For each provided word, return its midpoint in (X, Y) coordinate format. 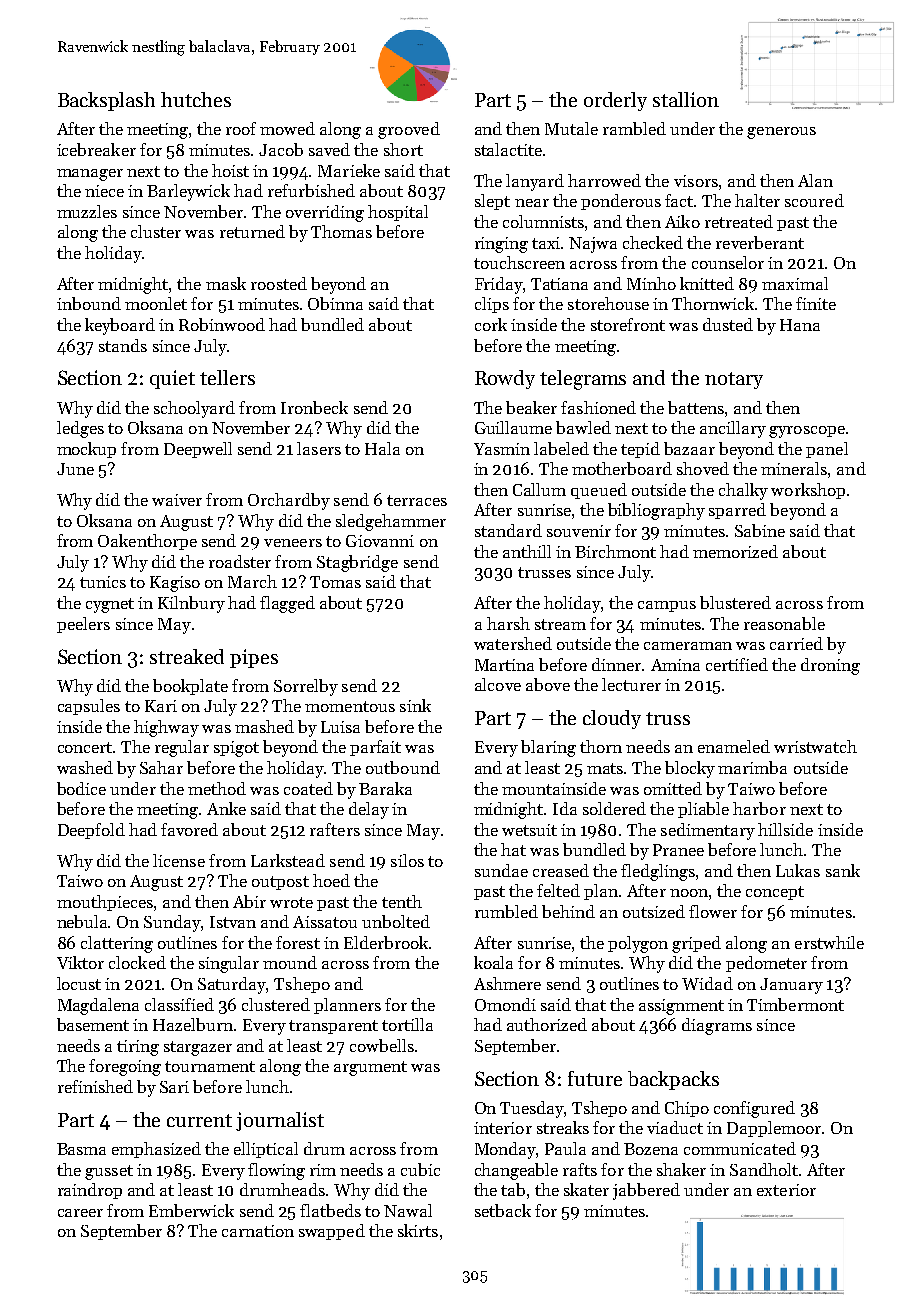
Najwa (593, 245)
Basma (81, 1149)
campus (667, 606)
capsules (89, 707)
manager (90, 175)
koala (493, 962)
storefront (628, 324)
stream (560, 624)
